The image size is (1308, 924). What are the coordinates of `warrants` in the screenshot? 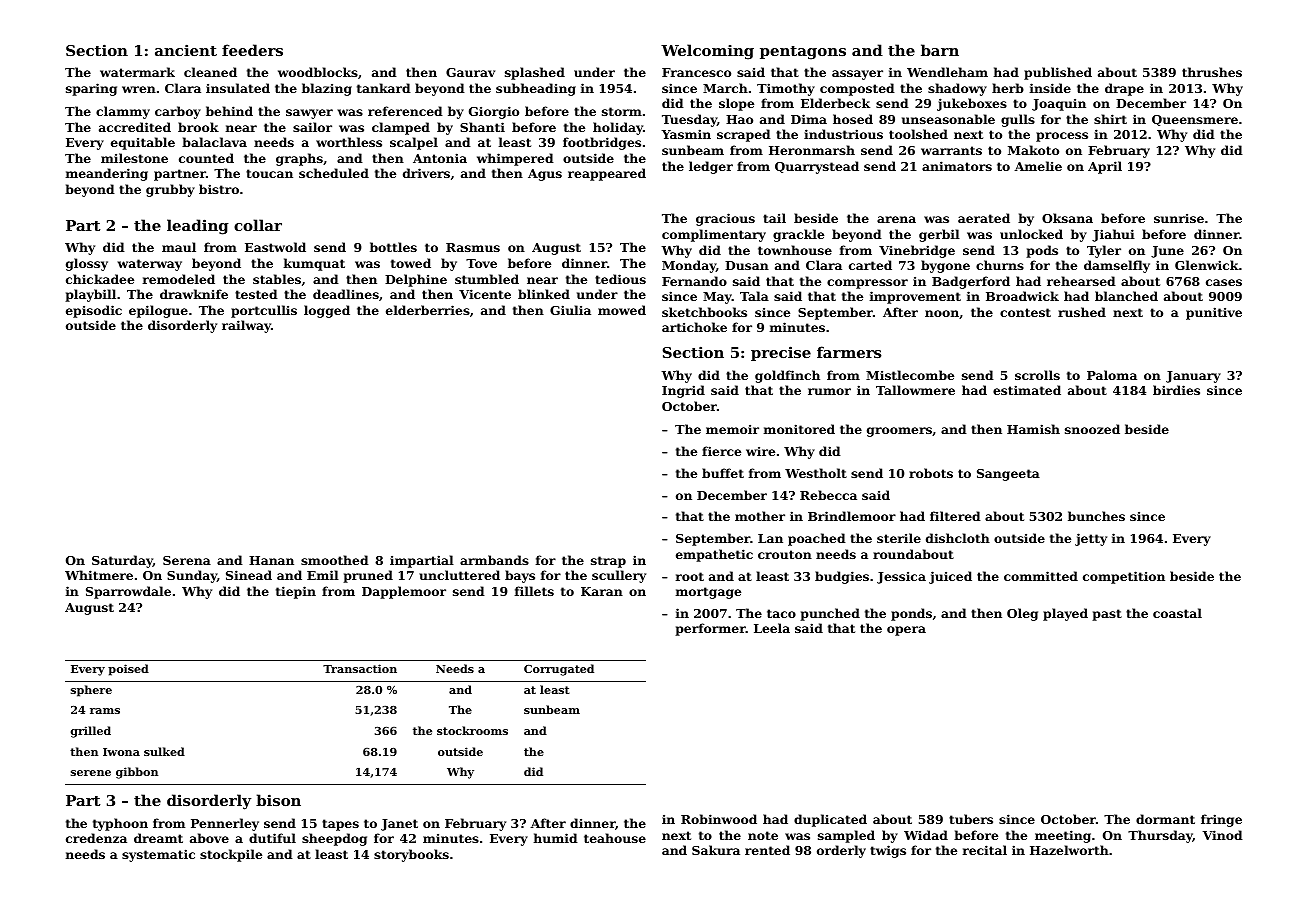 It's located at (951, 150).
